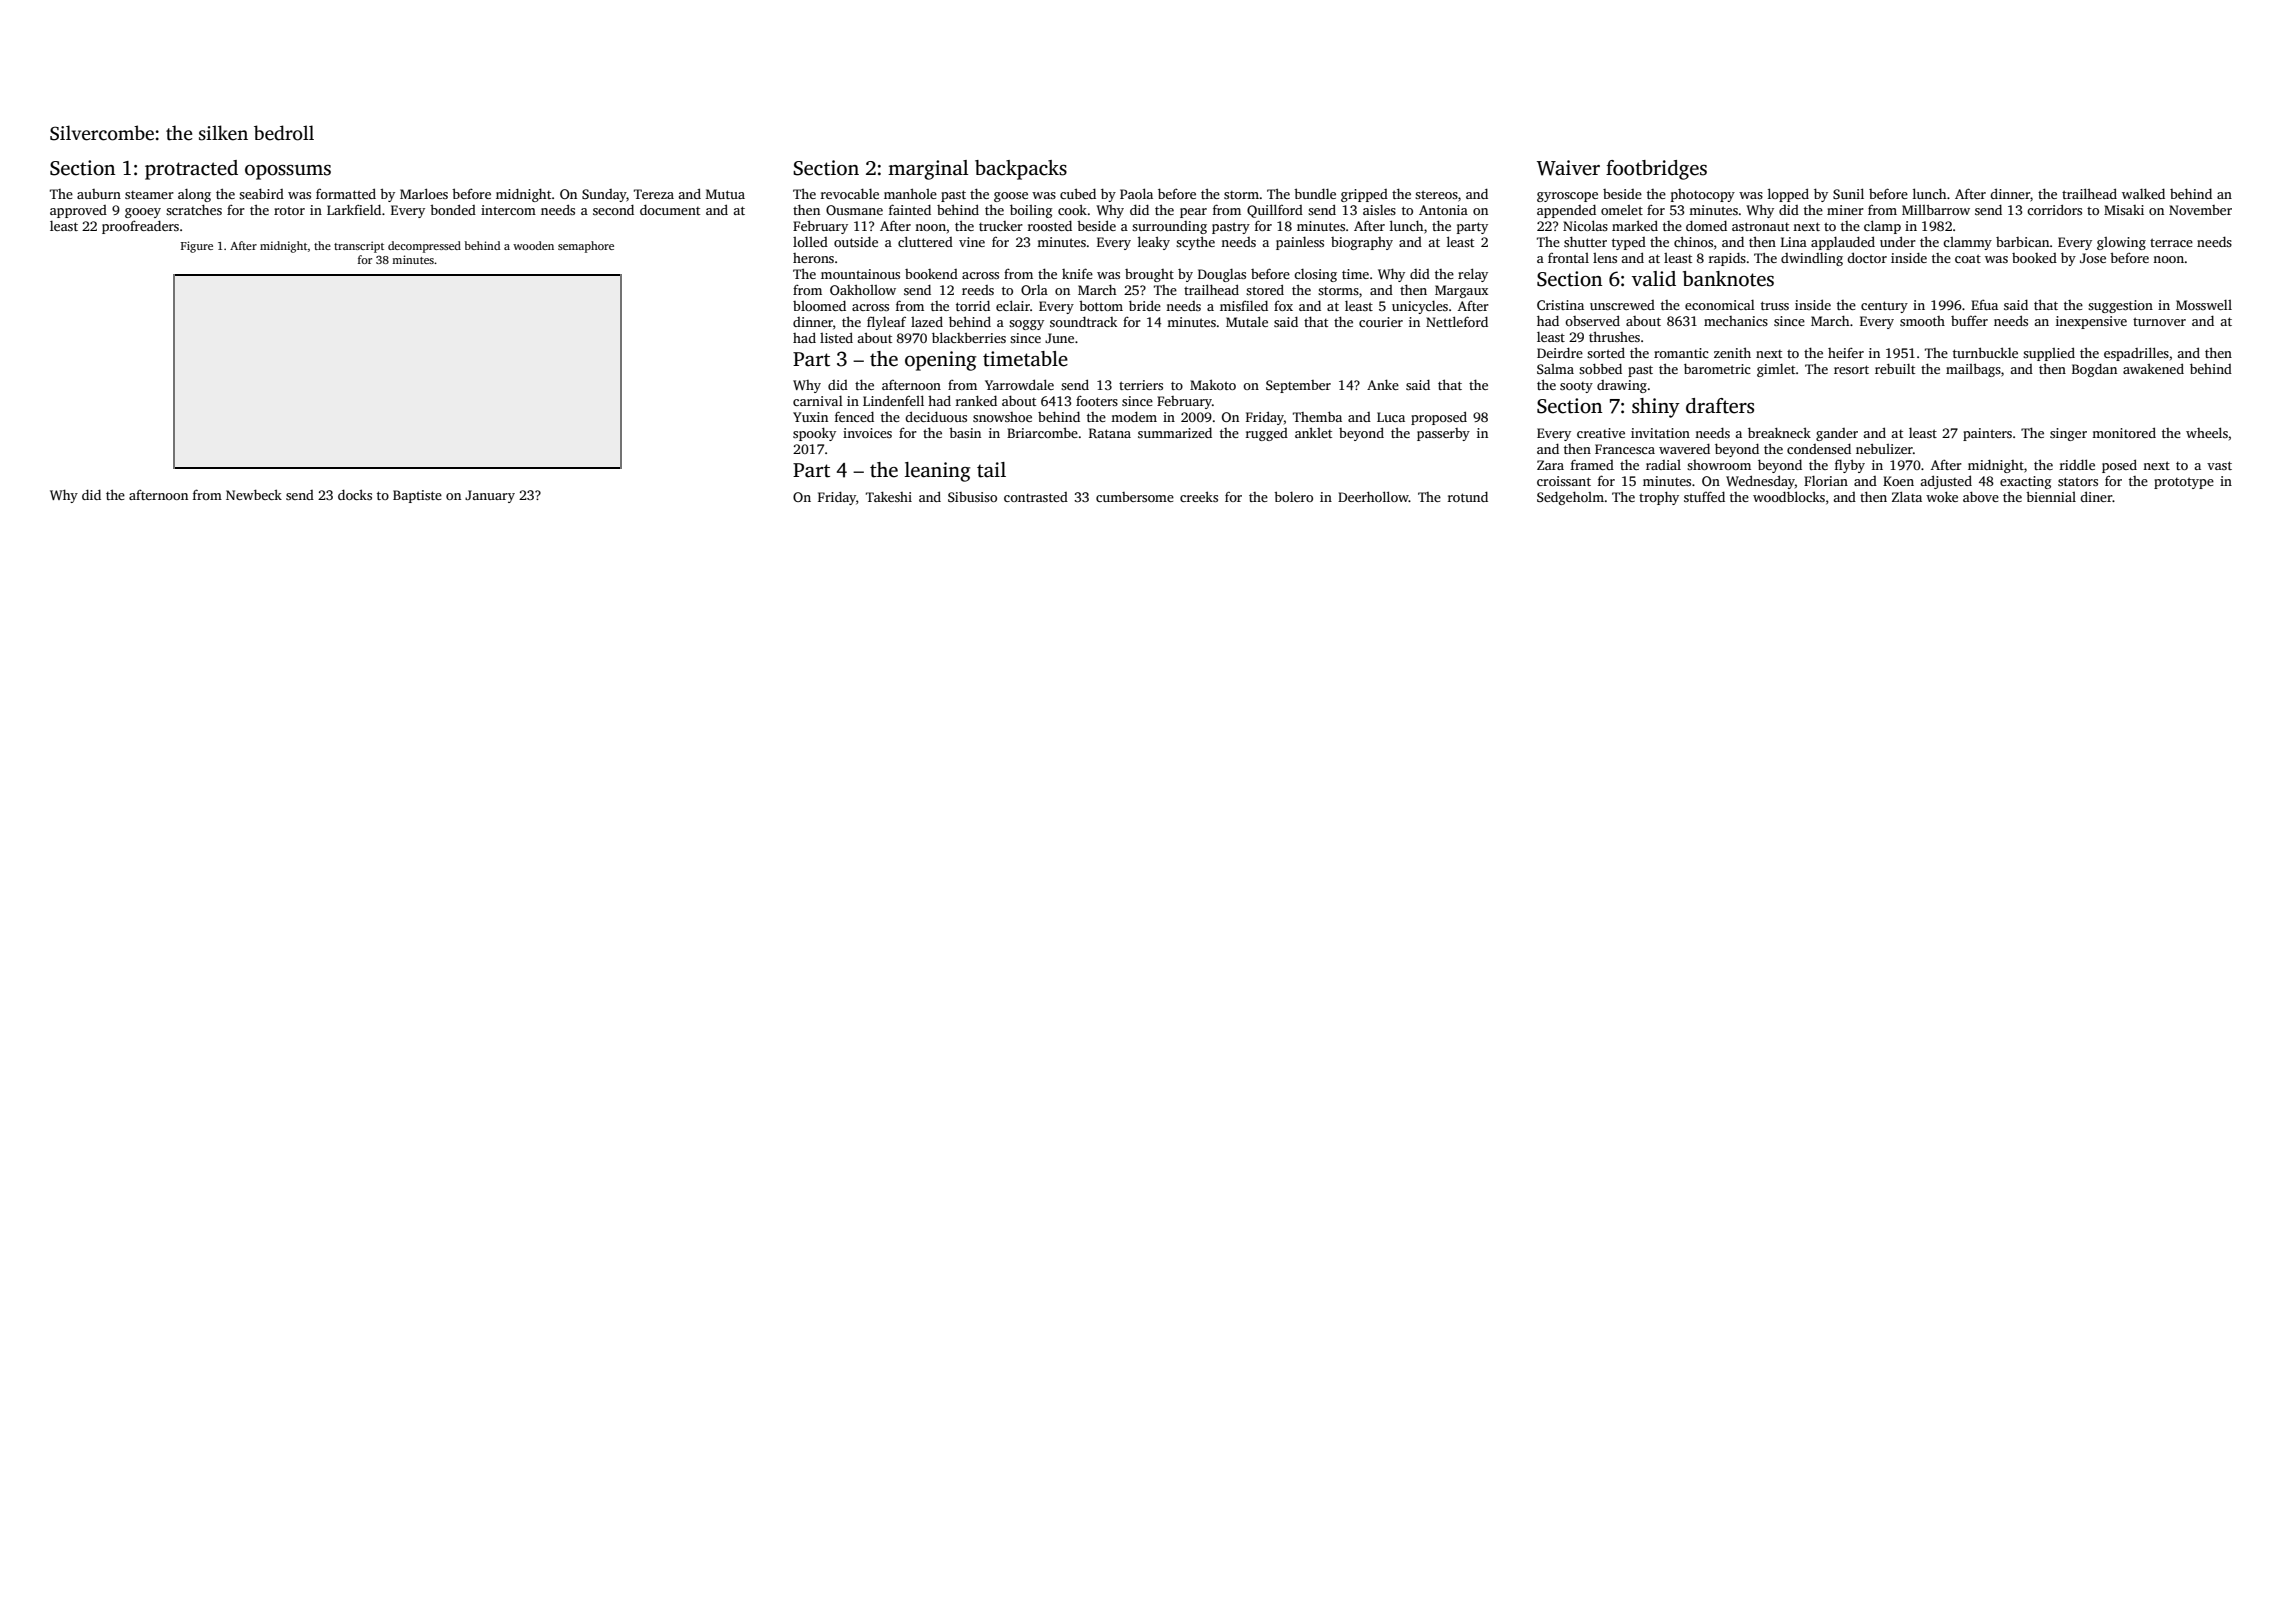 Image resolution: width=2282 pixels, height=1614 pixels. I want to click on Waiver, so click(1568, 168).
